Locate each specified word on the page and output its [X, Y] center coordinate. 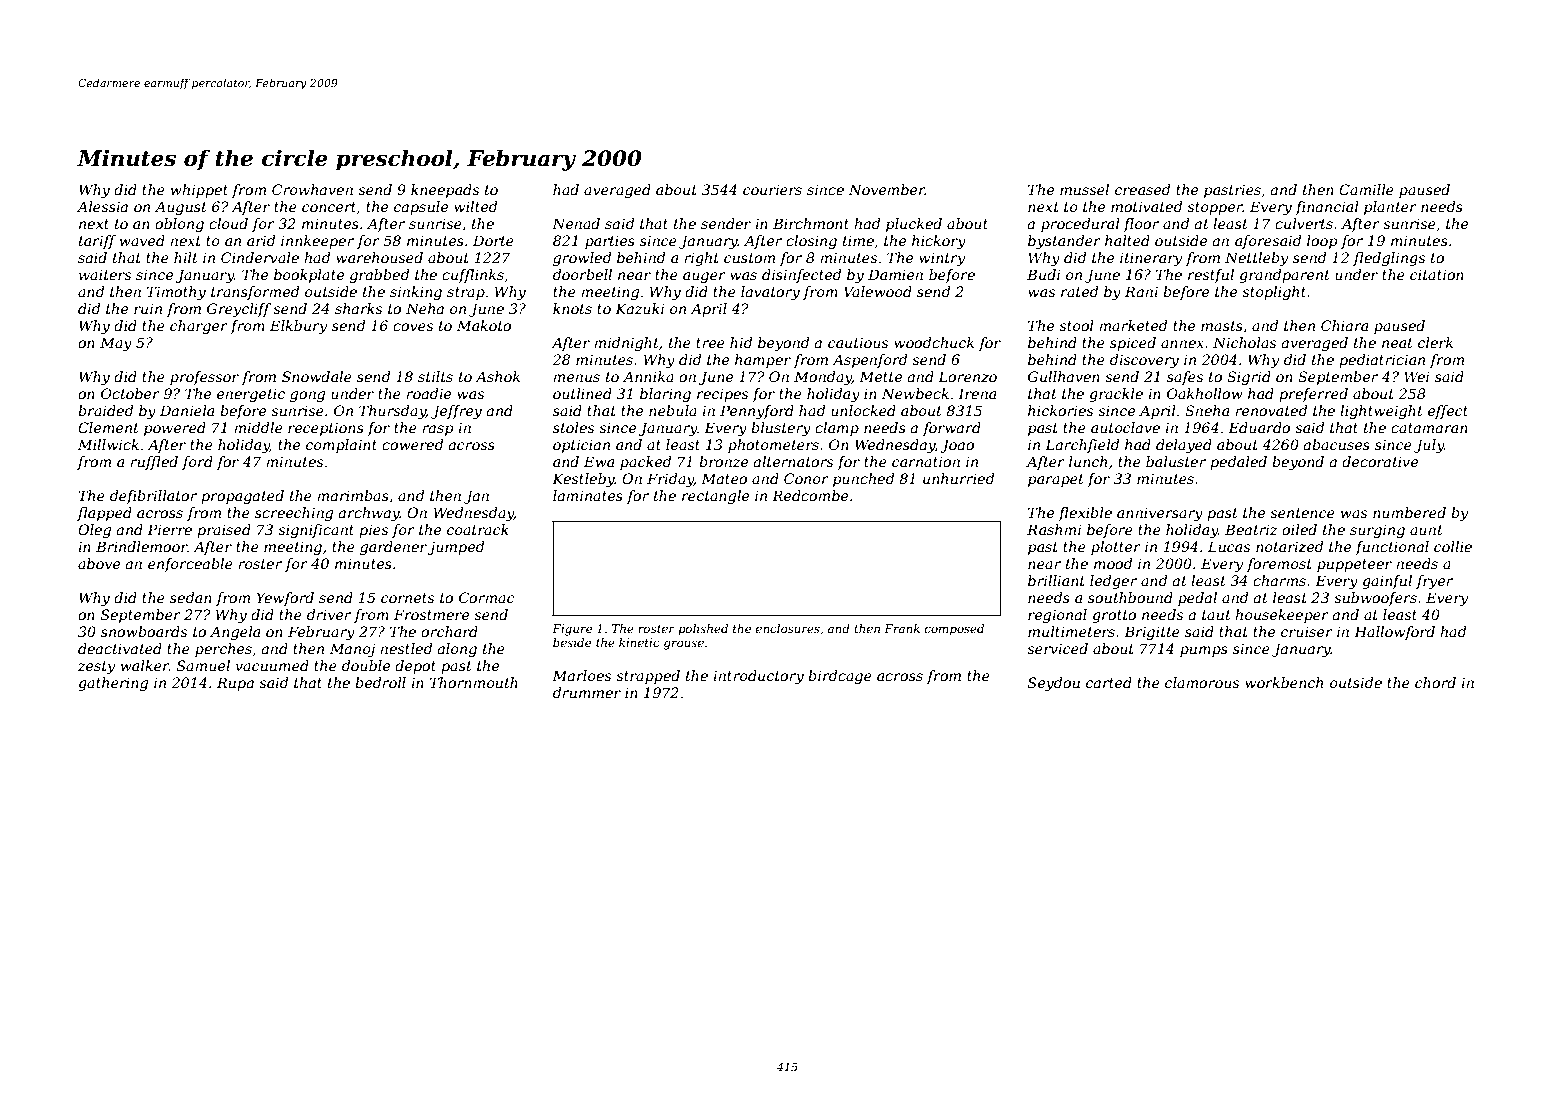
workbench [1284, 682]
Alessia [102, 206]
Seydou [1054, 684]
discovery [1144, 361]
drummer [587, 692]
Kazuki [639, 309]
